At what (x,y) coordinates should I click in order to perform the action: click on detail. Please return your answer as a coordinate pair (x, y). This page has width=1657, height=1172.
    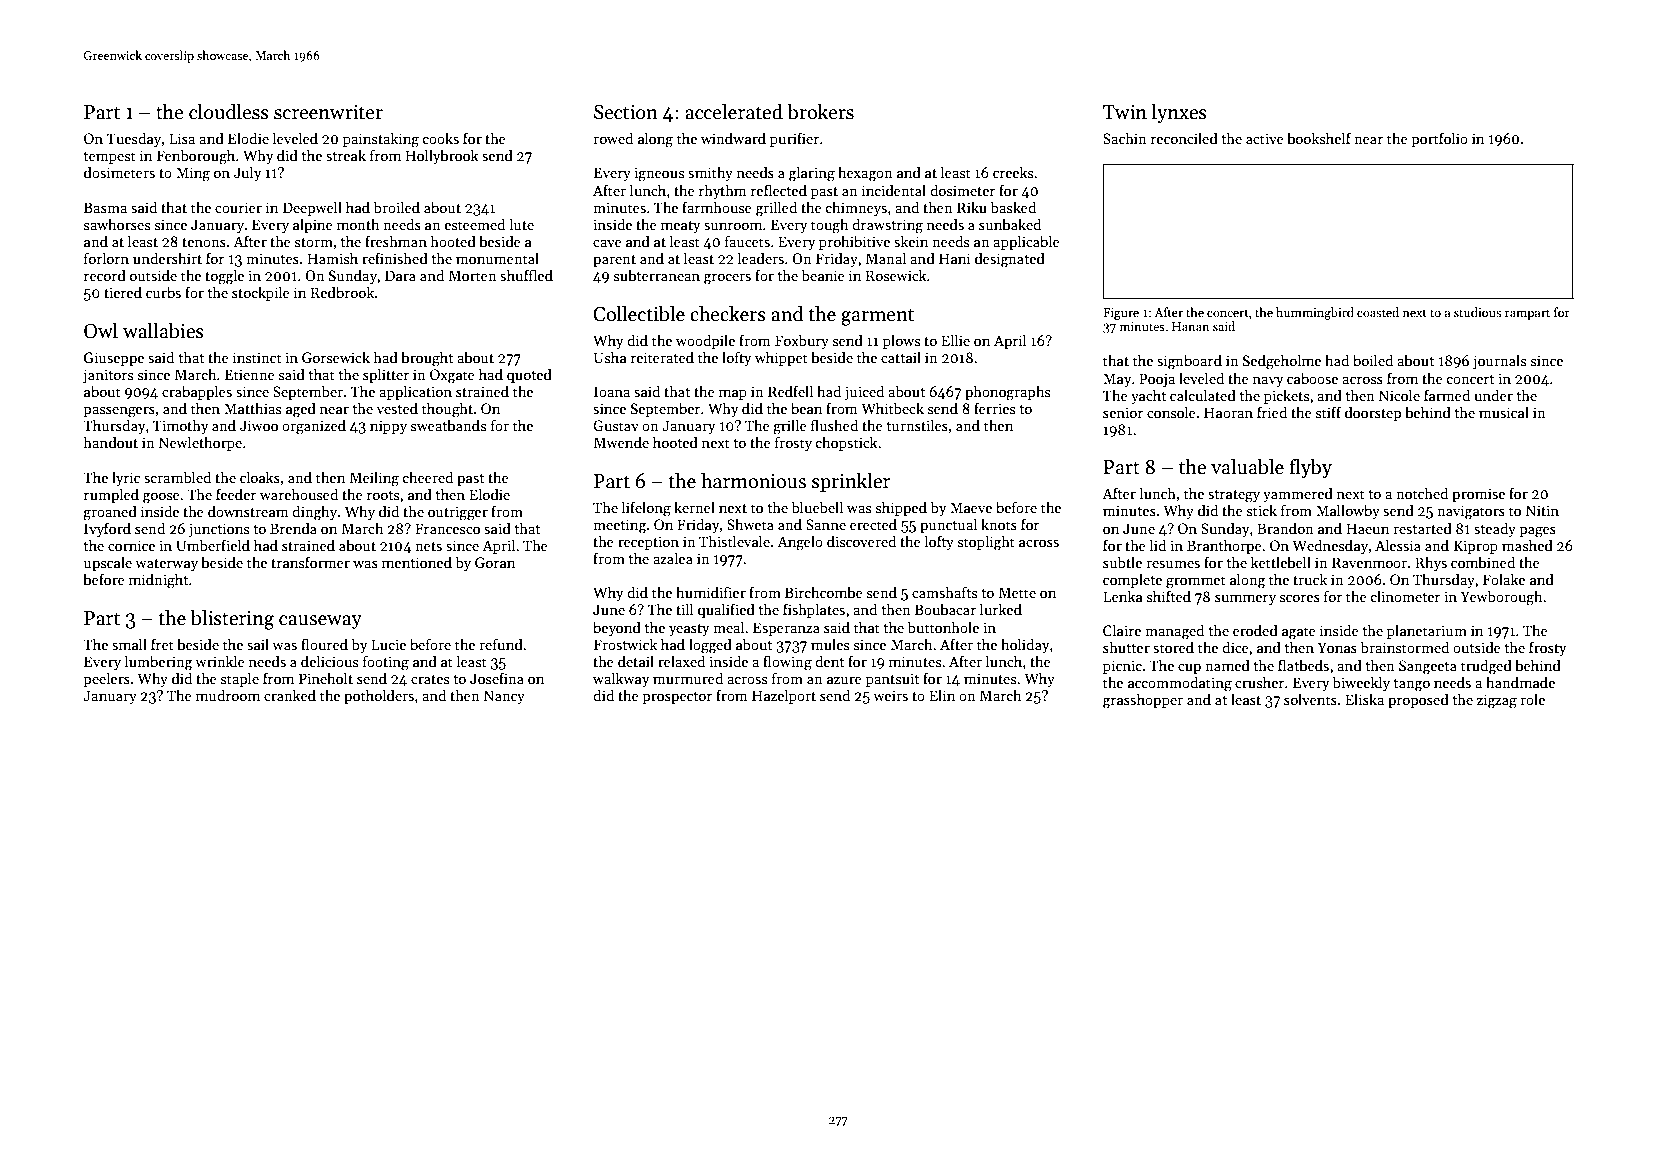
    Looking at the image, I should click on (636, 661).
